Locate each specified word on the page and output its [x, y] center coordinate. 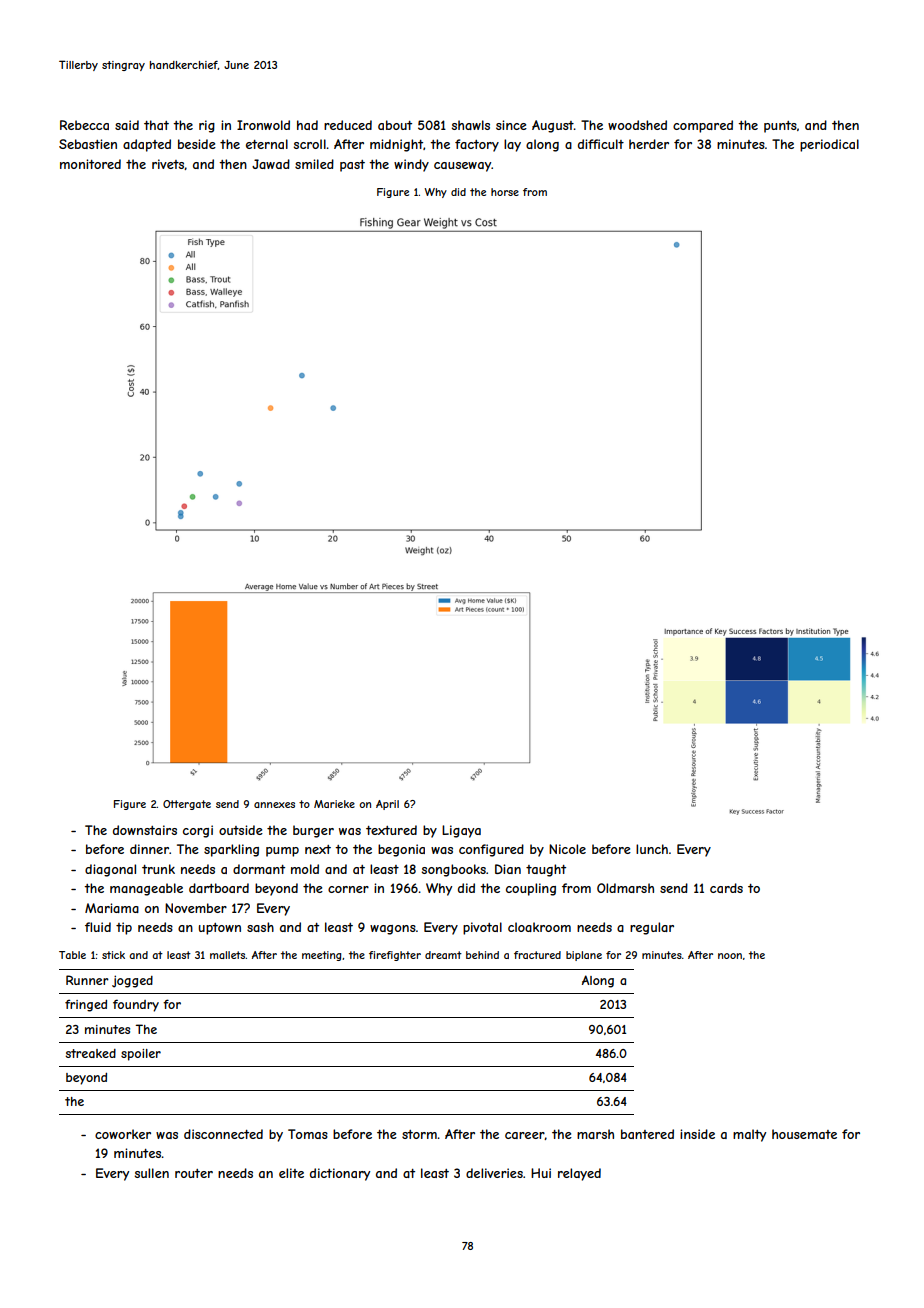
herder [649, 144]
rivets [168, 164]
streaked [90, 1053]
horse [505, 192]
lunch [652, 849]
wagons [393, 930]
